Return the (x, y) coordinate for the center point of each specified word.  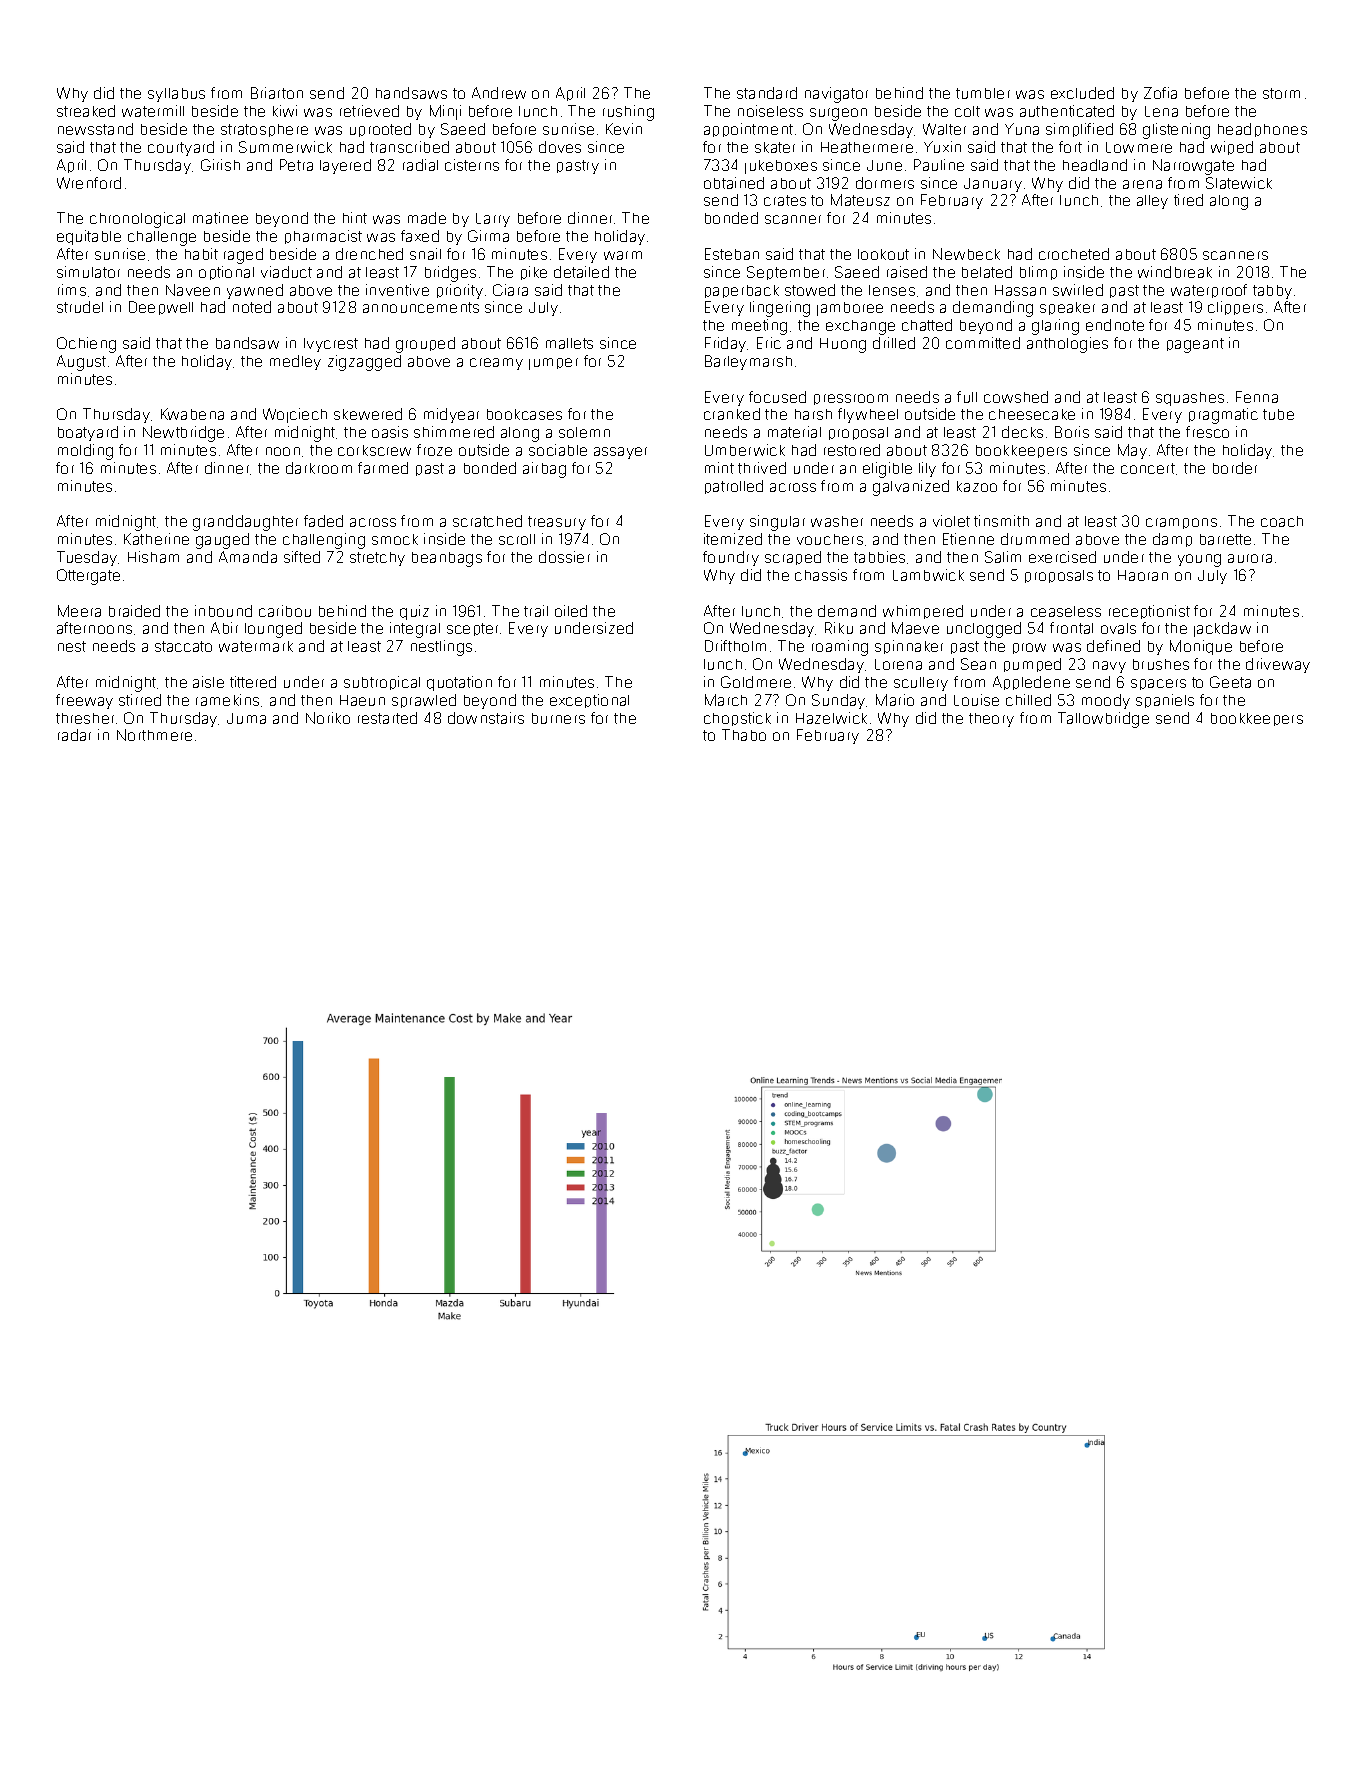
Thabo (744, 735)
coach (1282, 521)
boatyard (88, 433)
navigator (836, 95)
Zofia (1160, 93)
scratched (487, 521)
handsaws (411, 93)
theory (991, 720)
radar (74, 735)
